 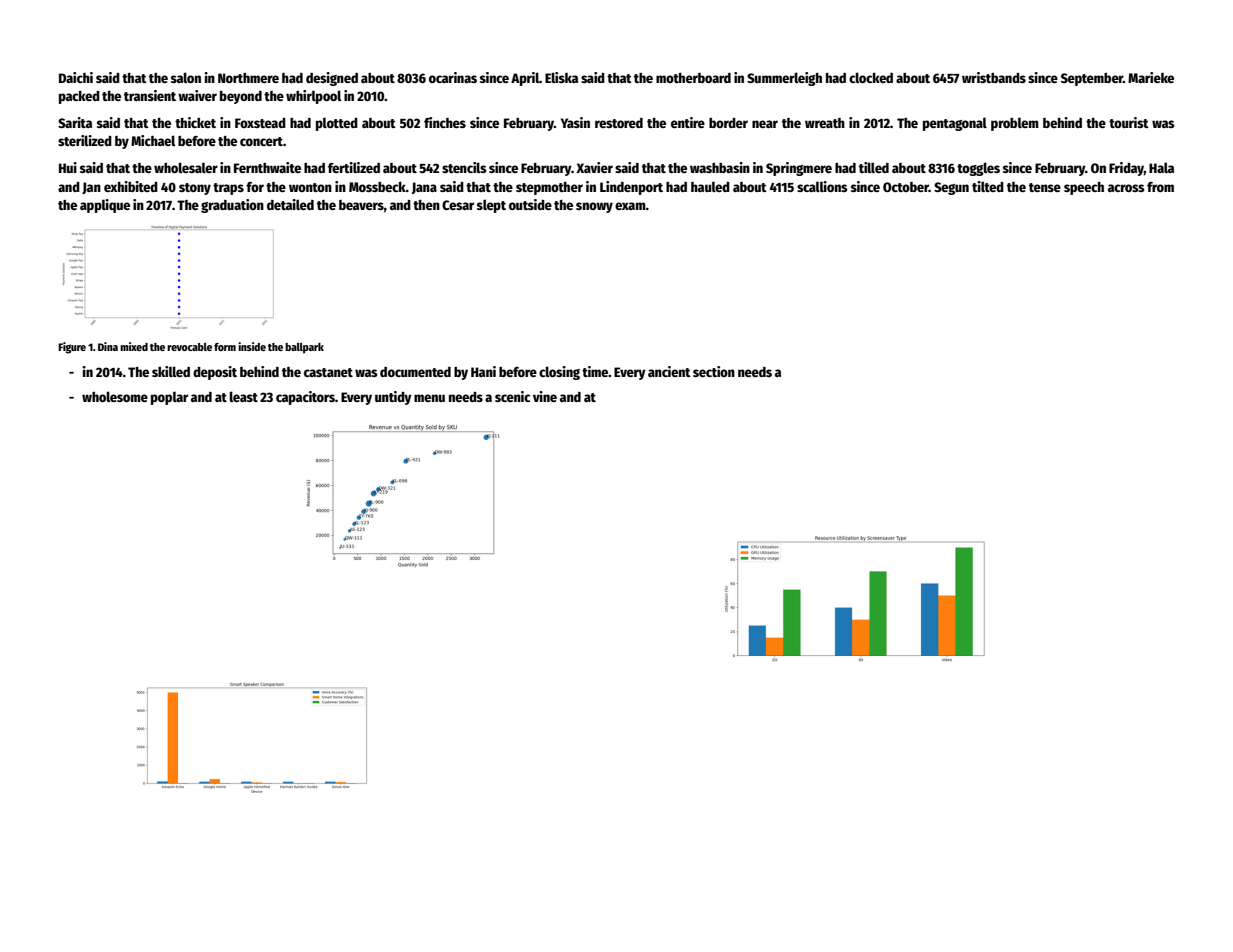 I want to click on vine, so click(x=545, y=396).
